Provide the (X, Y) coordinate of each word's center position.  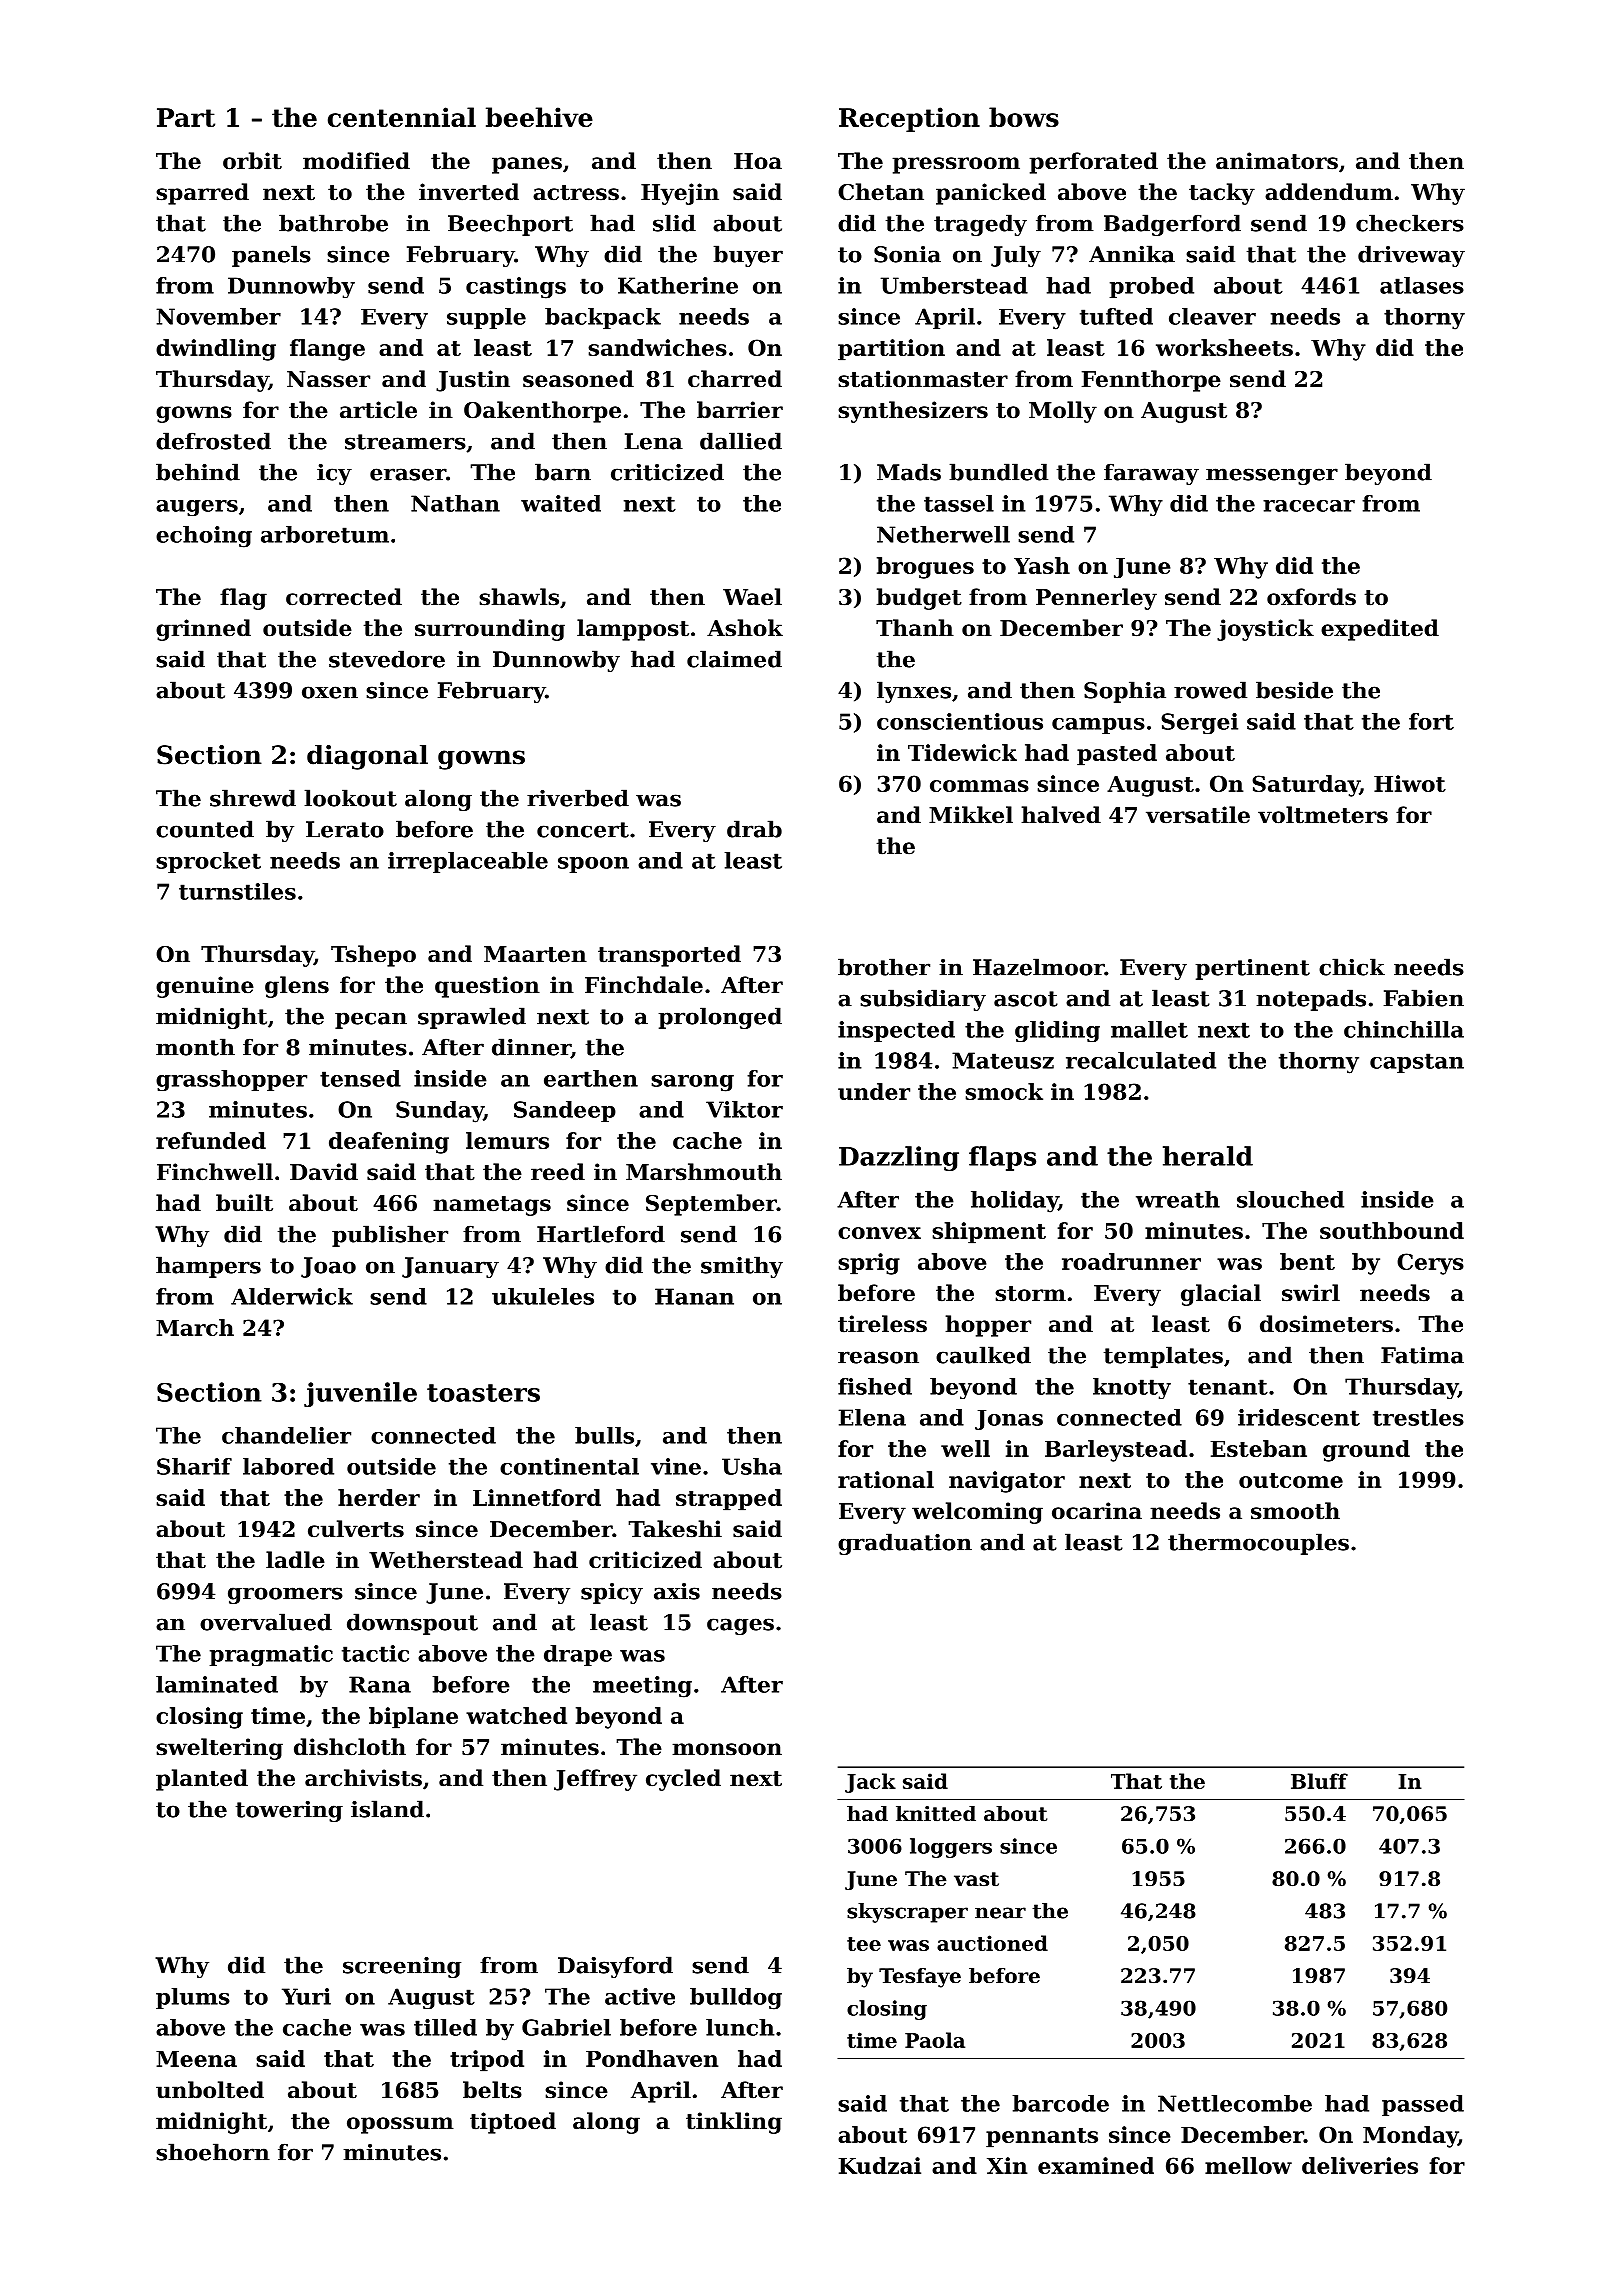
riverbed (578, 798)
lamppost (633, 630)
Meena (196, 2059)
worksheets (1224, 347)
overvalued (266, 1622)
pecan (371, 1020)
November (218, 316)
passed (1423, 2105)
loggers (951, 1848)
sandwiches (657, 347)
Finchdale (644, 985)
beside (1294, 690)
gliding (1057, 1031)
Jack (870, 1783)
